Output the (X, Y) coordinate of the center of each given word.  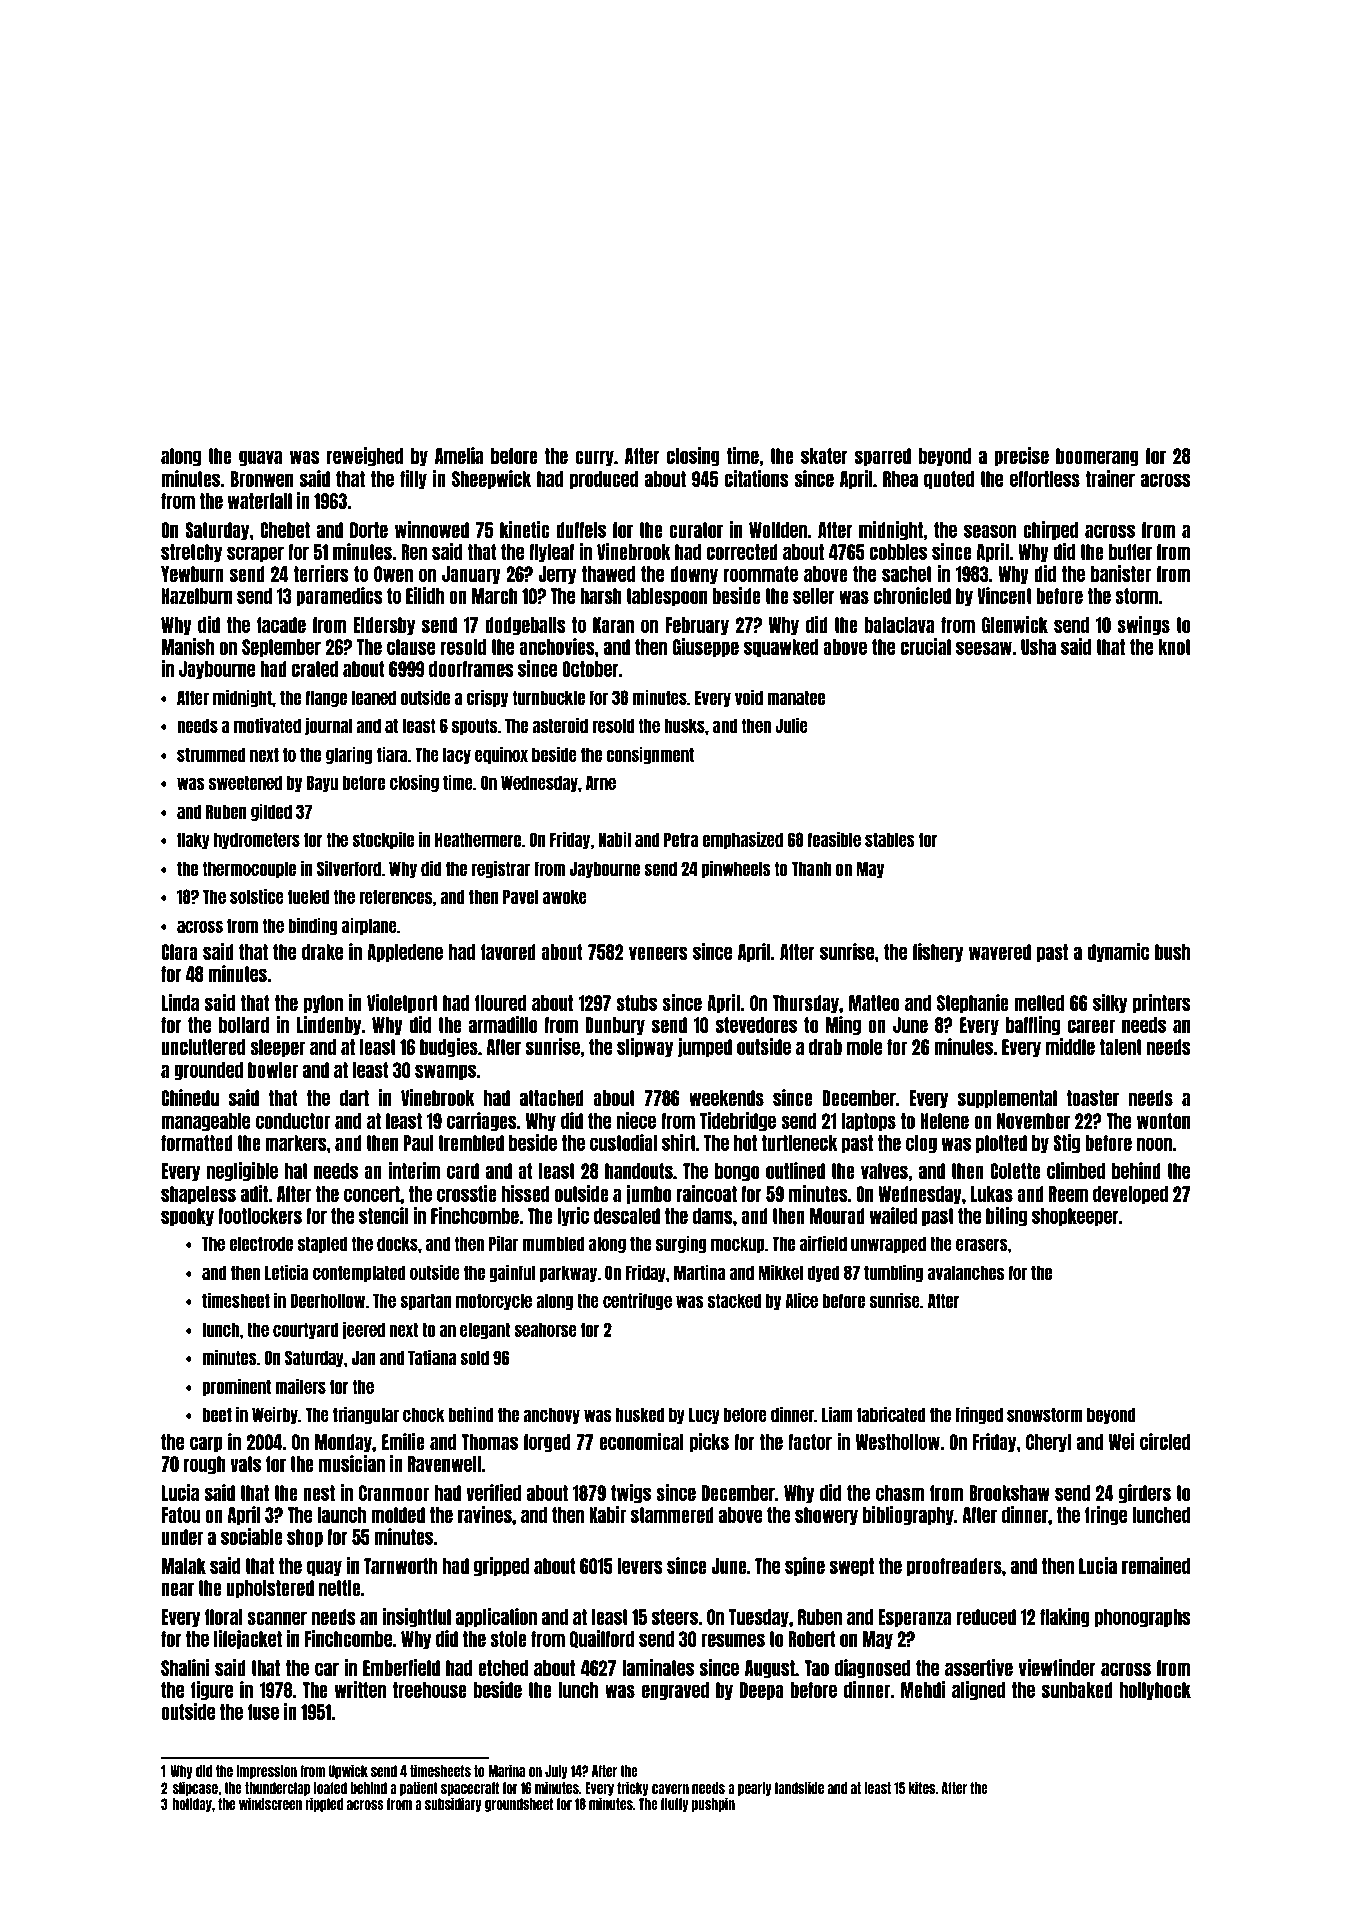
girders (1145, 1494)
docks (397, 1243)
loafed (330, 1788)
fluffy (674, 1805)
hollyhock (1155, 1691)
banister (1121, 573)
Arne (601, 782)
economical (641, 1441)
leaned (374, 697)
